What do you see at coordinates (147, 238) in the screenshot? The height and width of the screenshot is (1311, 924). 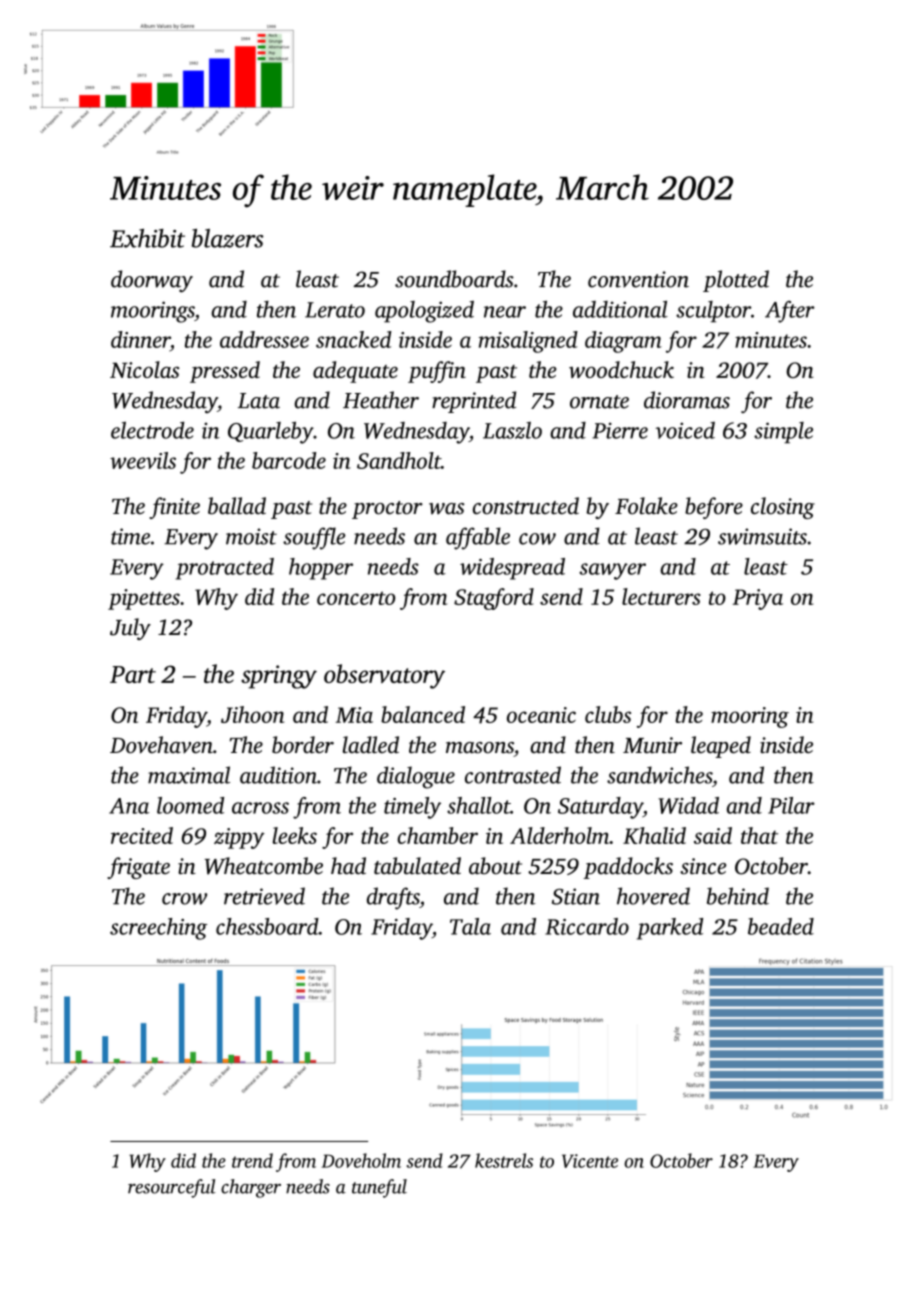 I see `Exhibit` at bounding box center [147, 238].
